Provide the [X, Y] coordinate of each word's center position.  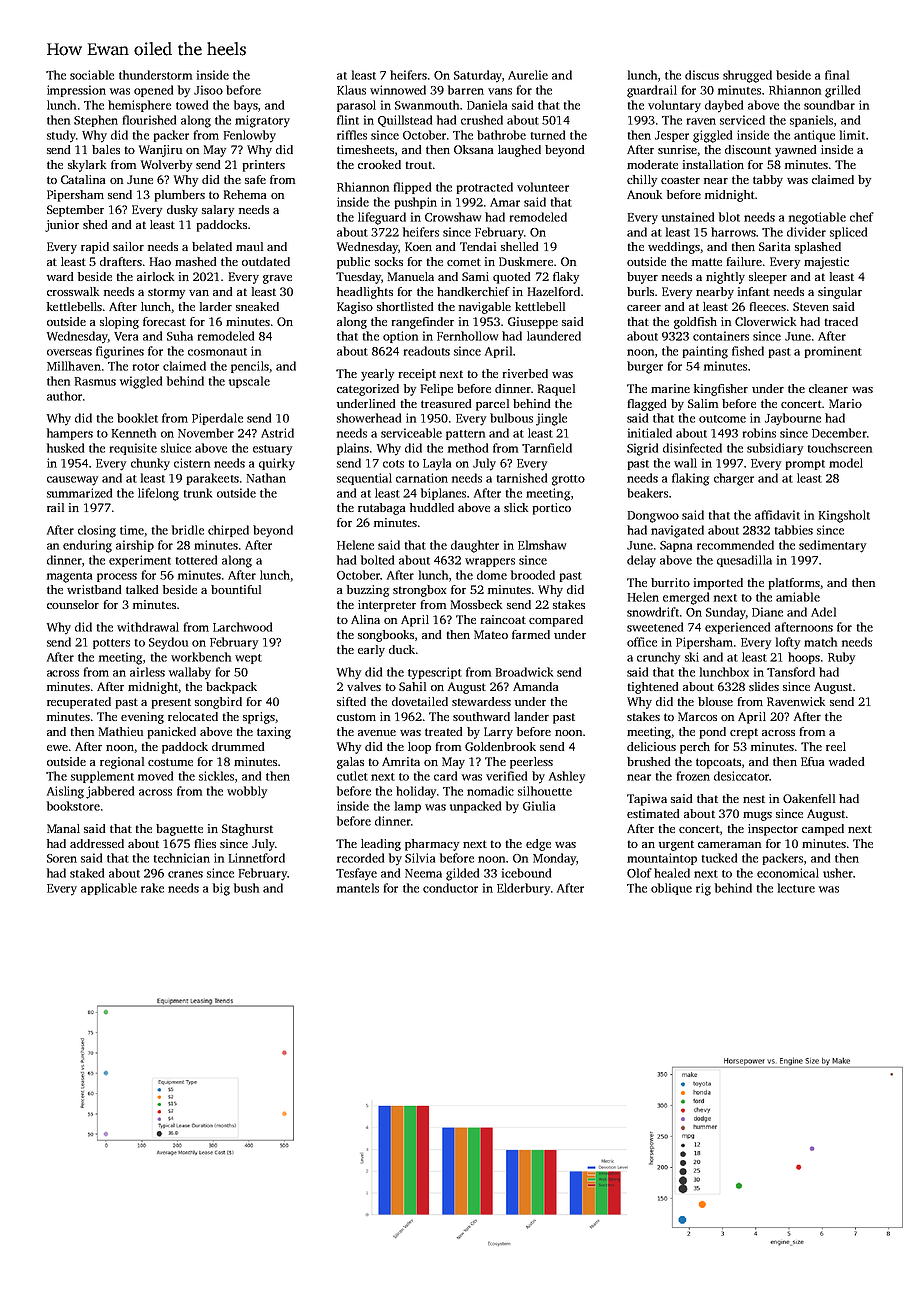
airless [147, 672]
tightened [653, 688]
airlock [155, 276]
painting [705, 352]
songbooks [386, 636]
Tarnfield [547, 448]
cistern [192, 463]
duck [402, 649]
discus [702, 75]
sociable [92, 75]
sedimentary [832, 546]
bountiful [236, 589]
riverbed [525, 373]
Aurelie [528, 75]
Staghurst [247, 830]
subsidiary [775, 449]
